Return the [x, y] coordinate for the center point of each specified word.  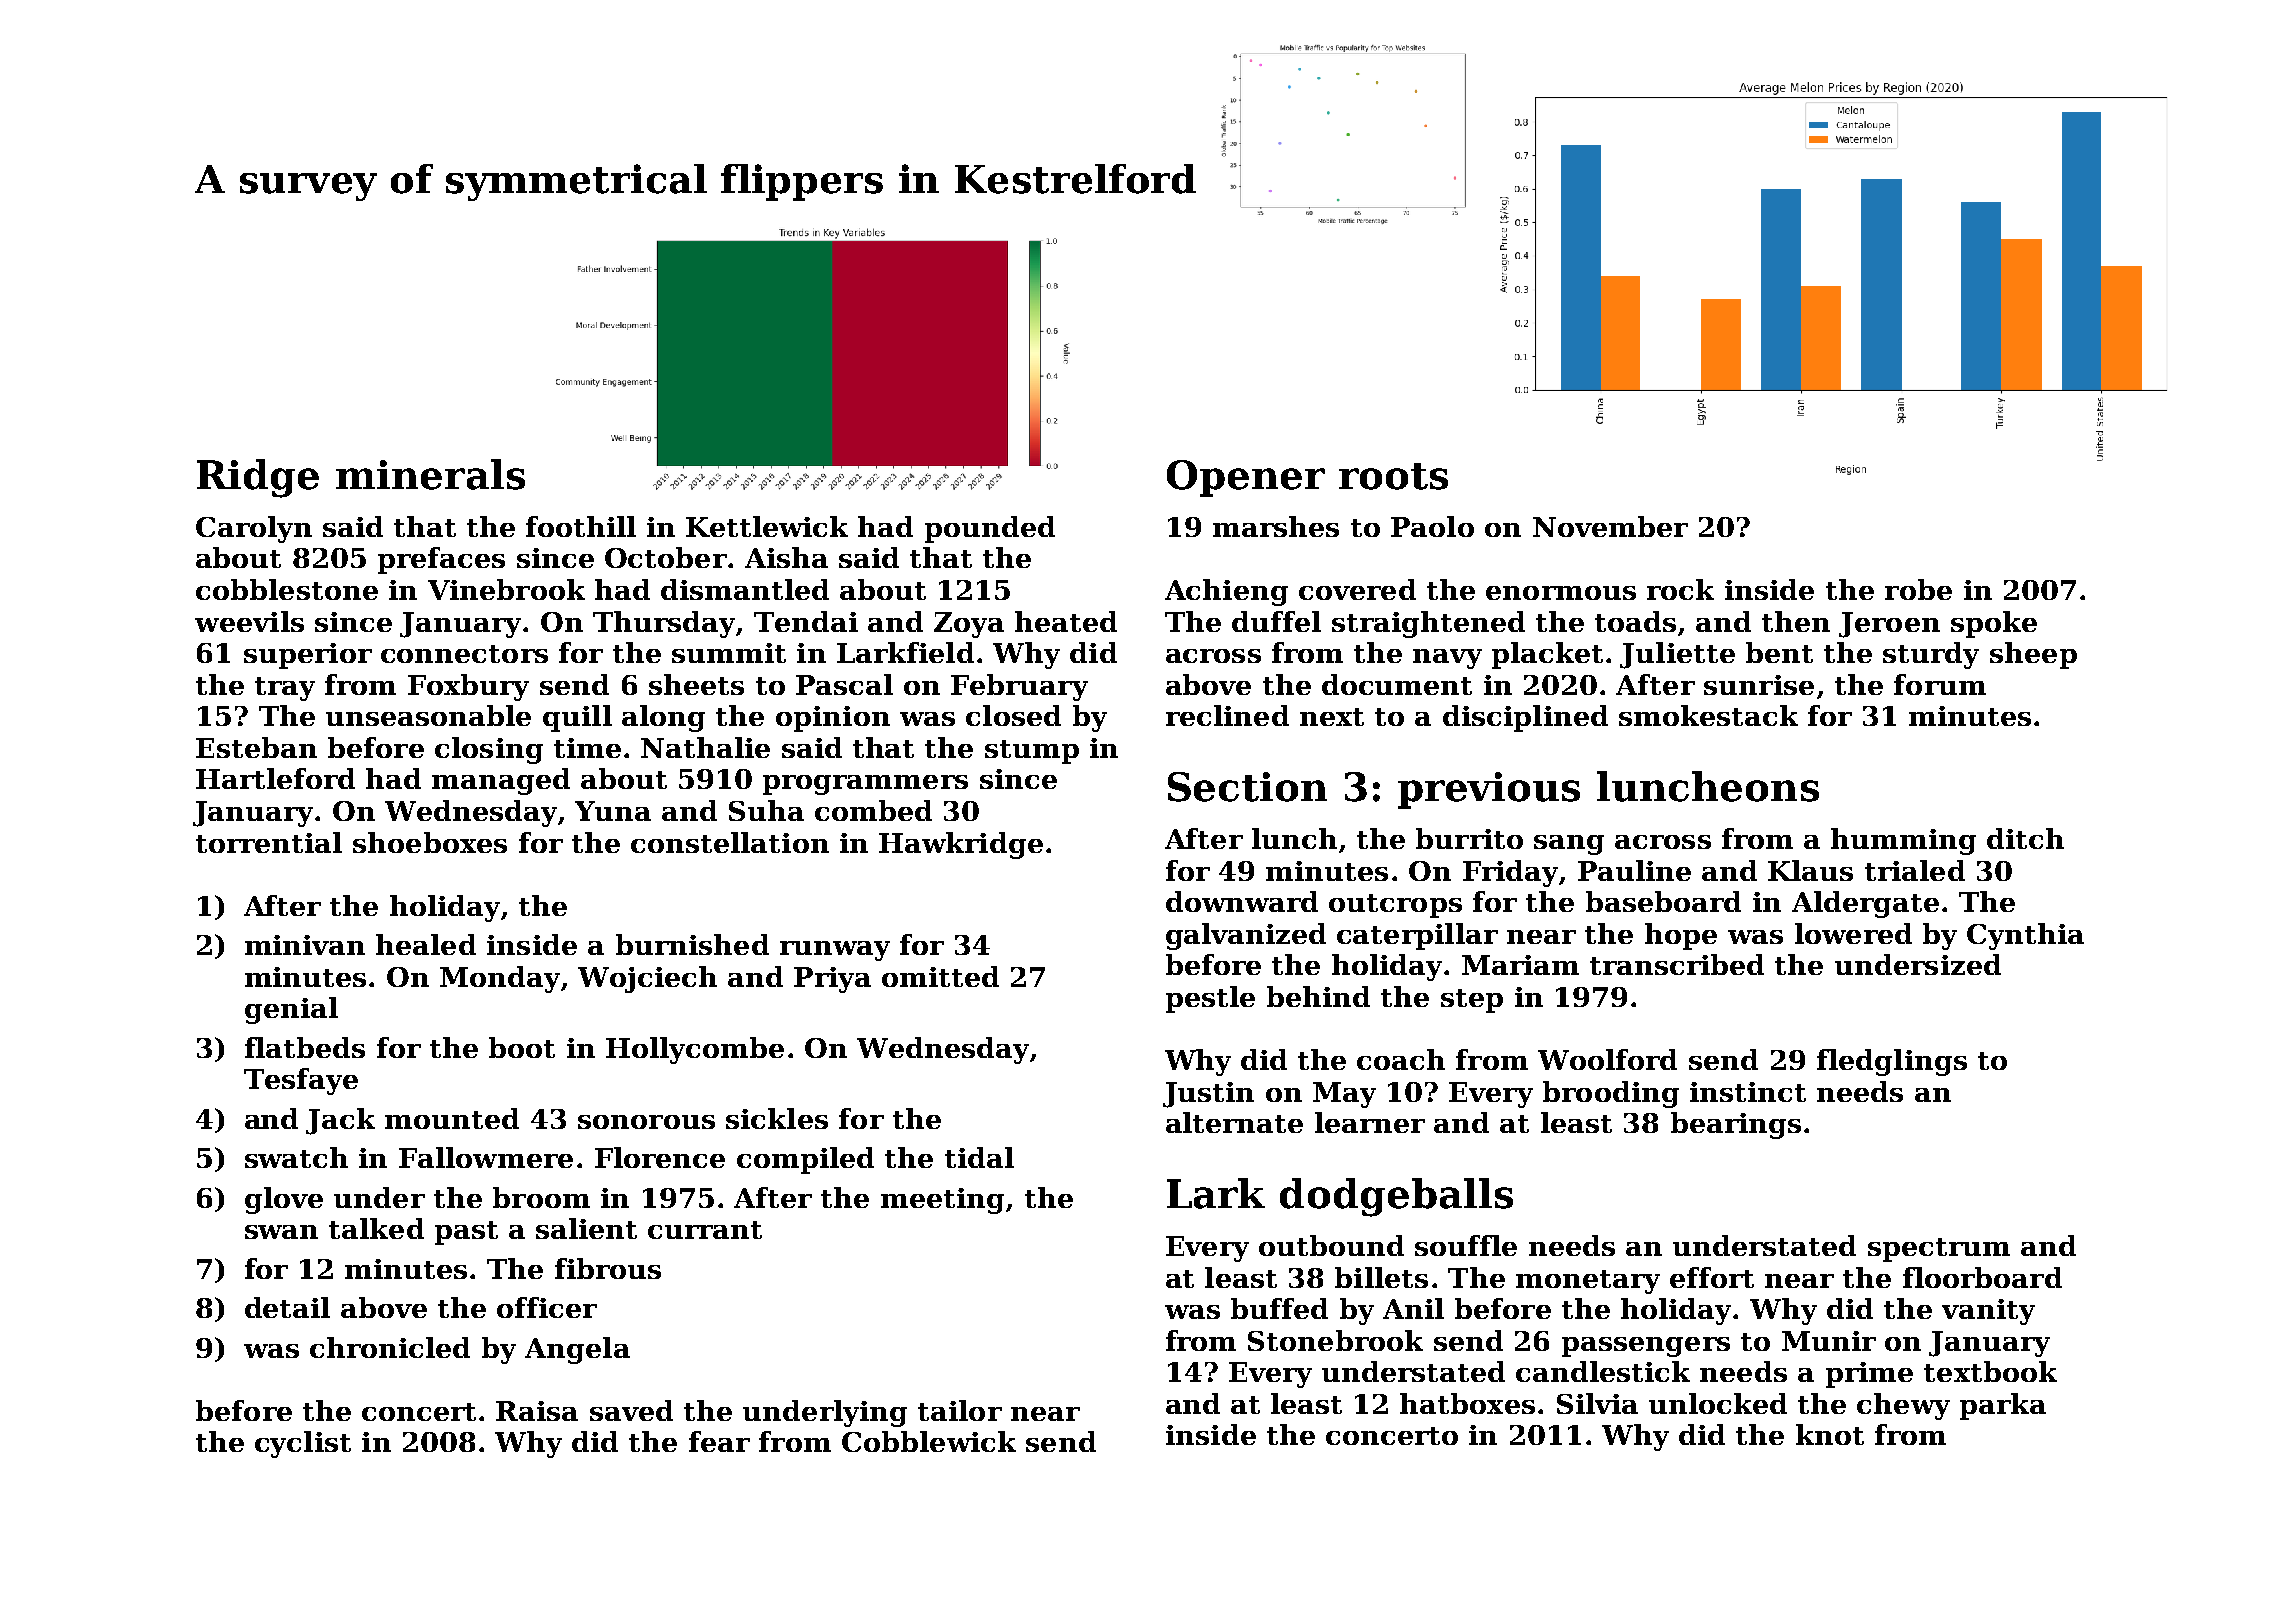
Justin [1208, 1095]
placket [1547, 655]
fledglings [1892, 1062]
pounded [990, 529]
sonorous [646, 1122]
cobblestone [287, 589]
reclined [1227, 715]
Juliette [1677, 655]
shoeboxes [430, 842]
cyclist [303, 1444]
